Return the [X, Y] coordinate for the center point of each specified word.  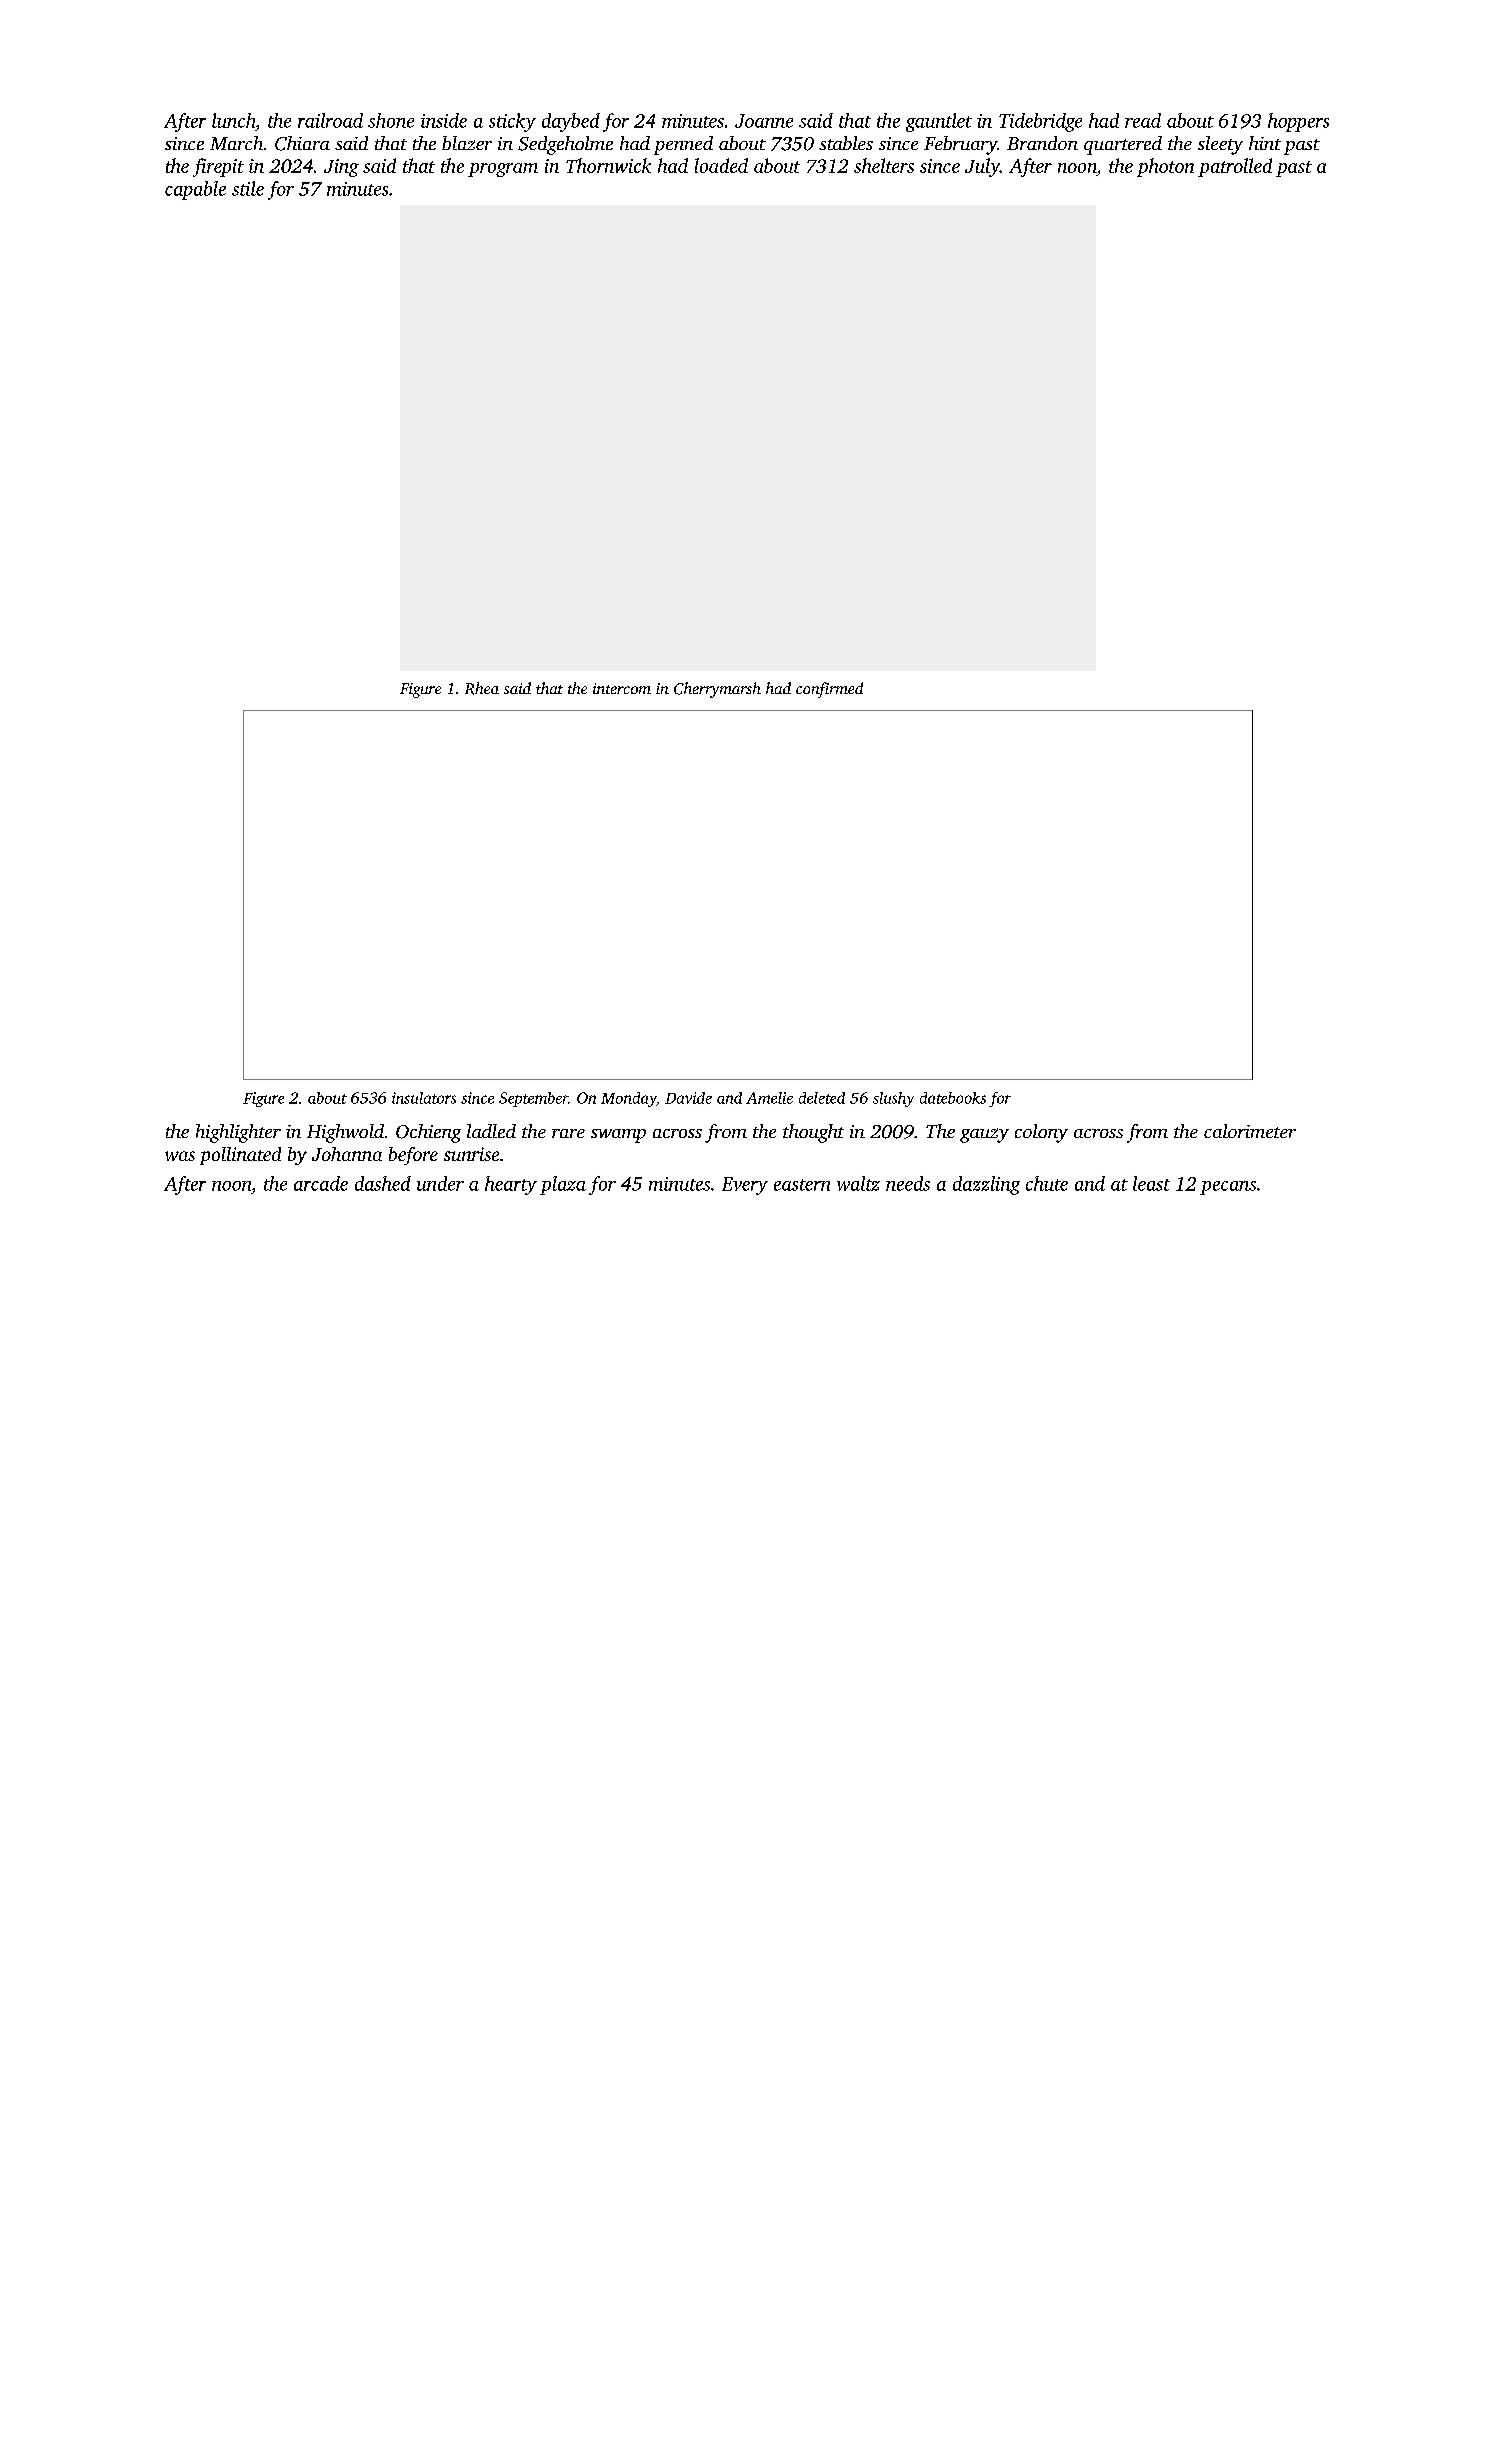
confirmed [829, 690]
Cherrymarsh [717, 690]
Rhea [482, 688]
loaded [721, 165]
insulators [424, 1098]
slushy [893, 1099]
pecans [1228, 1188]
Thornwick [608, 165]
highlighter [238, 1133]
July [982, 167]
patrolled [1235, 167]
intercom [622, 688]
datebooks [953, 1098]
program [503, 170]
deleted [822, 1098]
